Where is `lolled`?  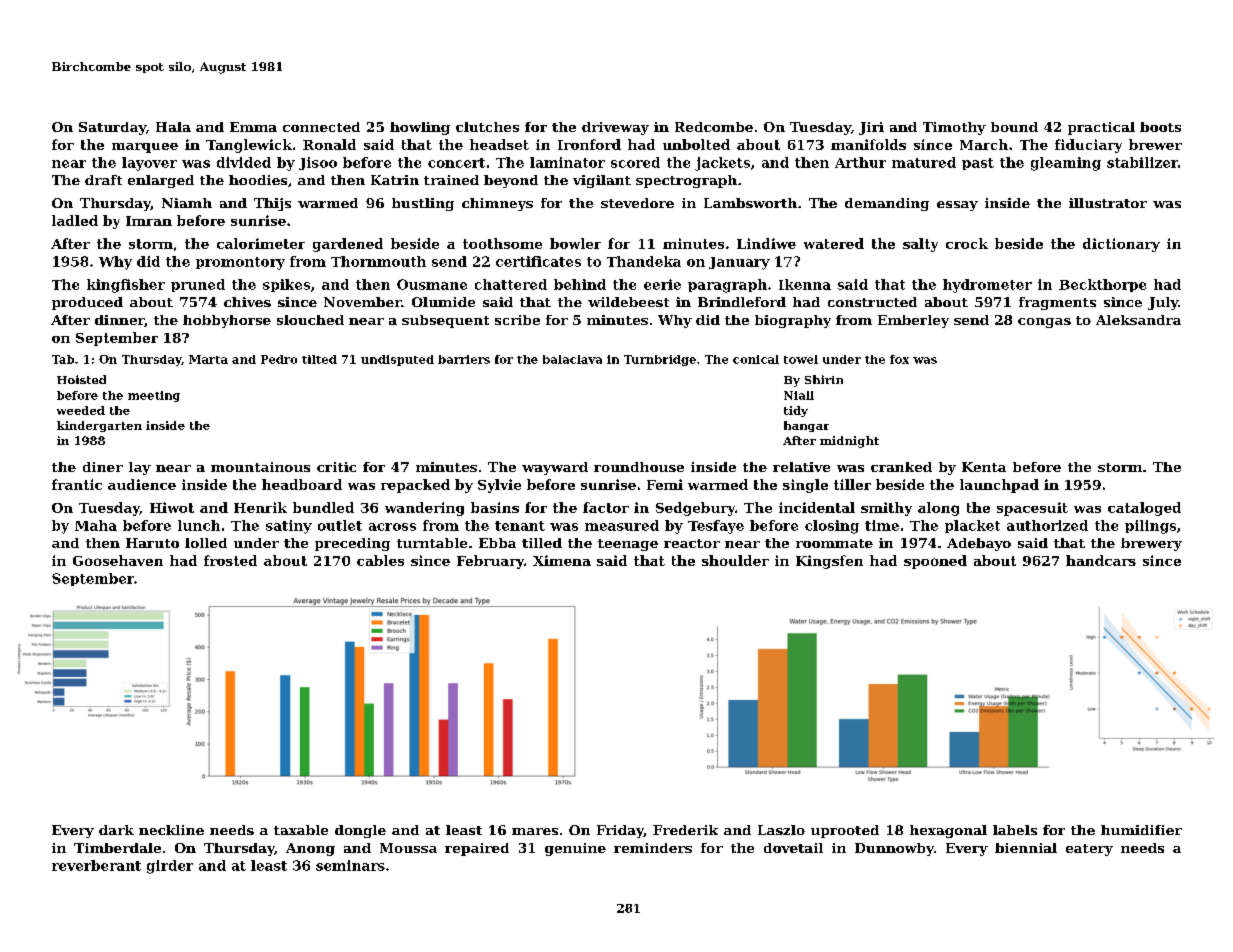
lolled is located at coordinates (206, 543).
